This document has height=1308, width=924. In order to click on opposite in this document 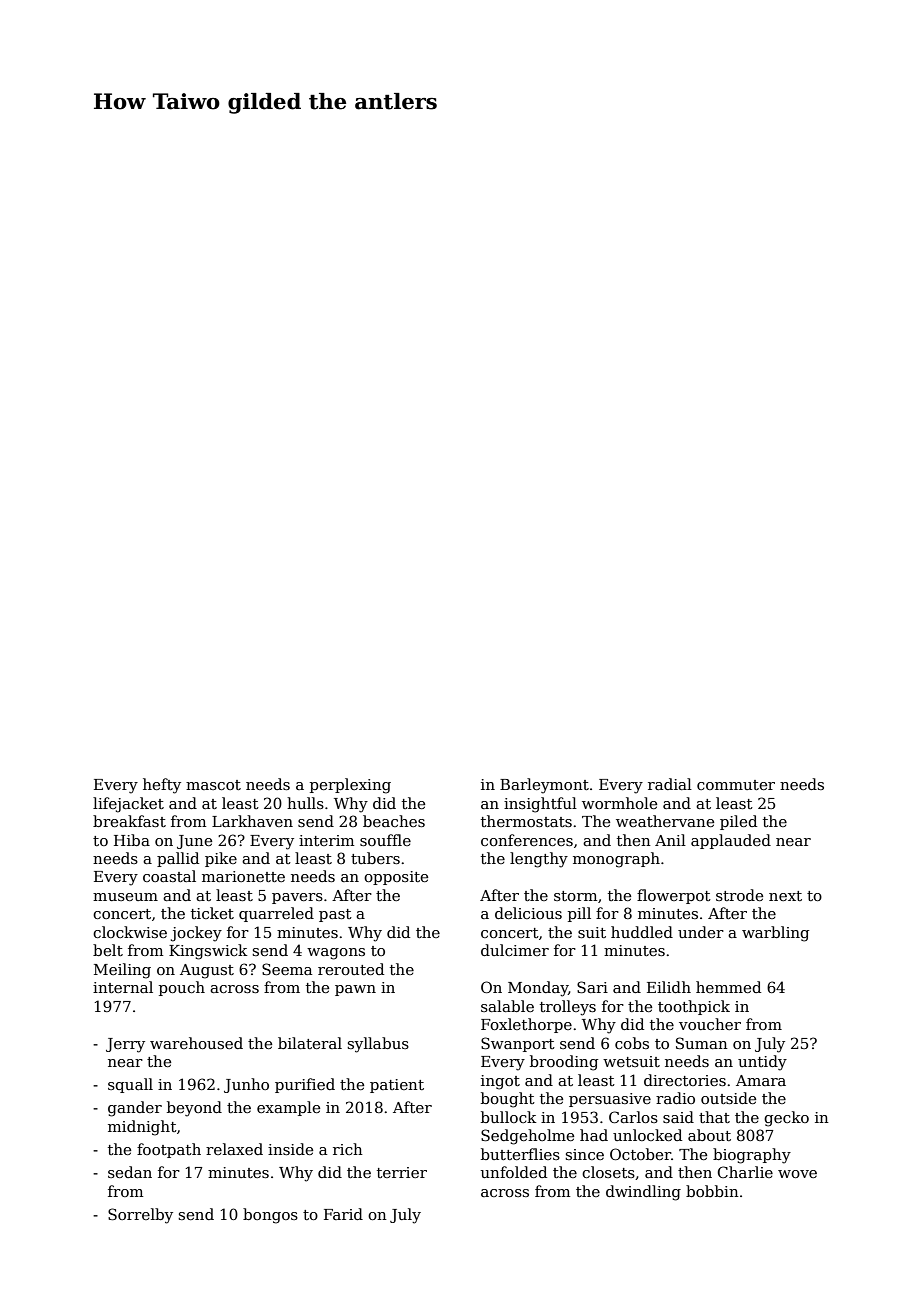, I will do `click(396, 878)`.
